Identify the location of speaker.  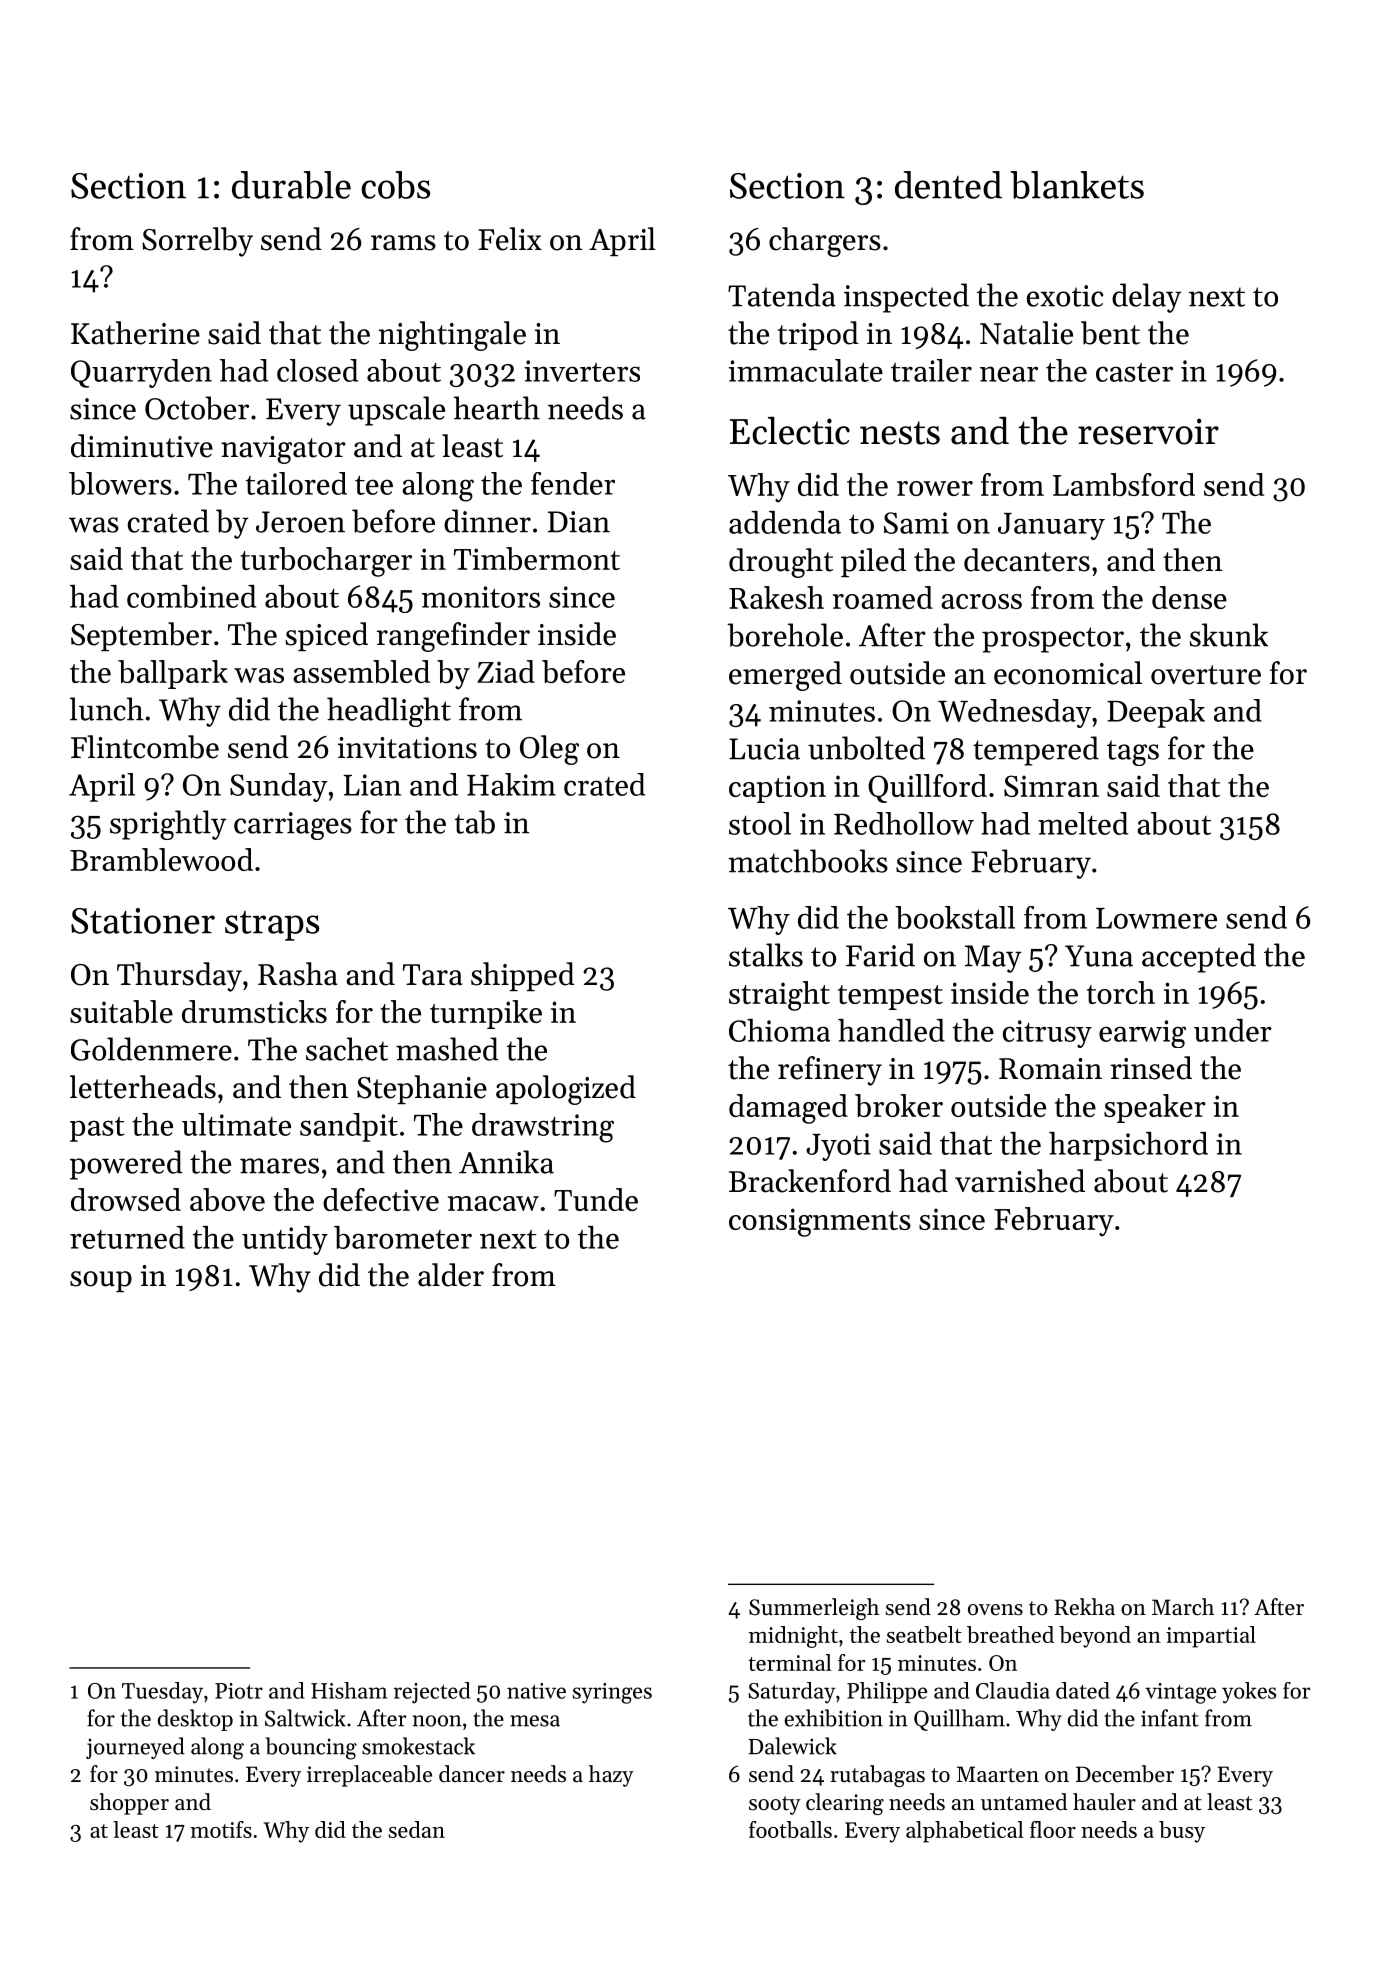
(1155, 1108).
